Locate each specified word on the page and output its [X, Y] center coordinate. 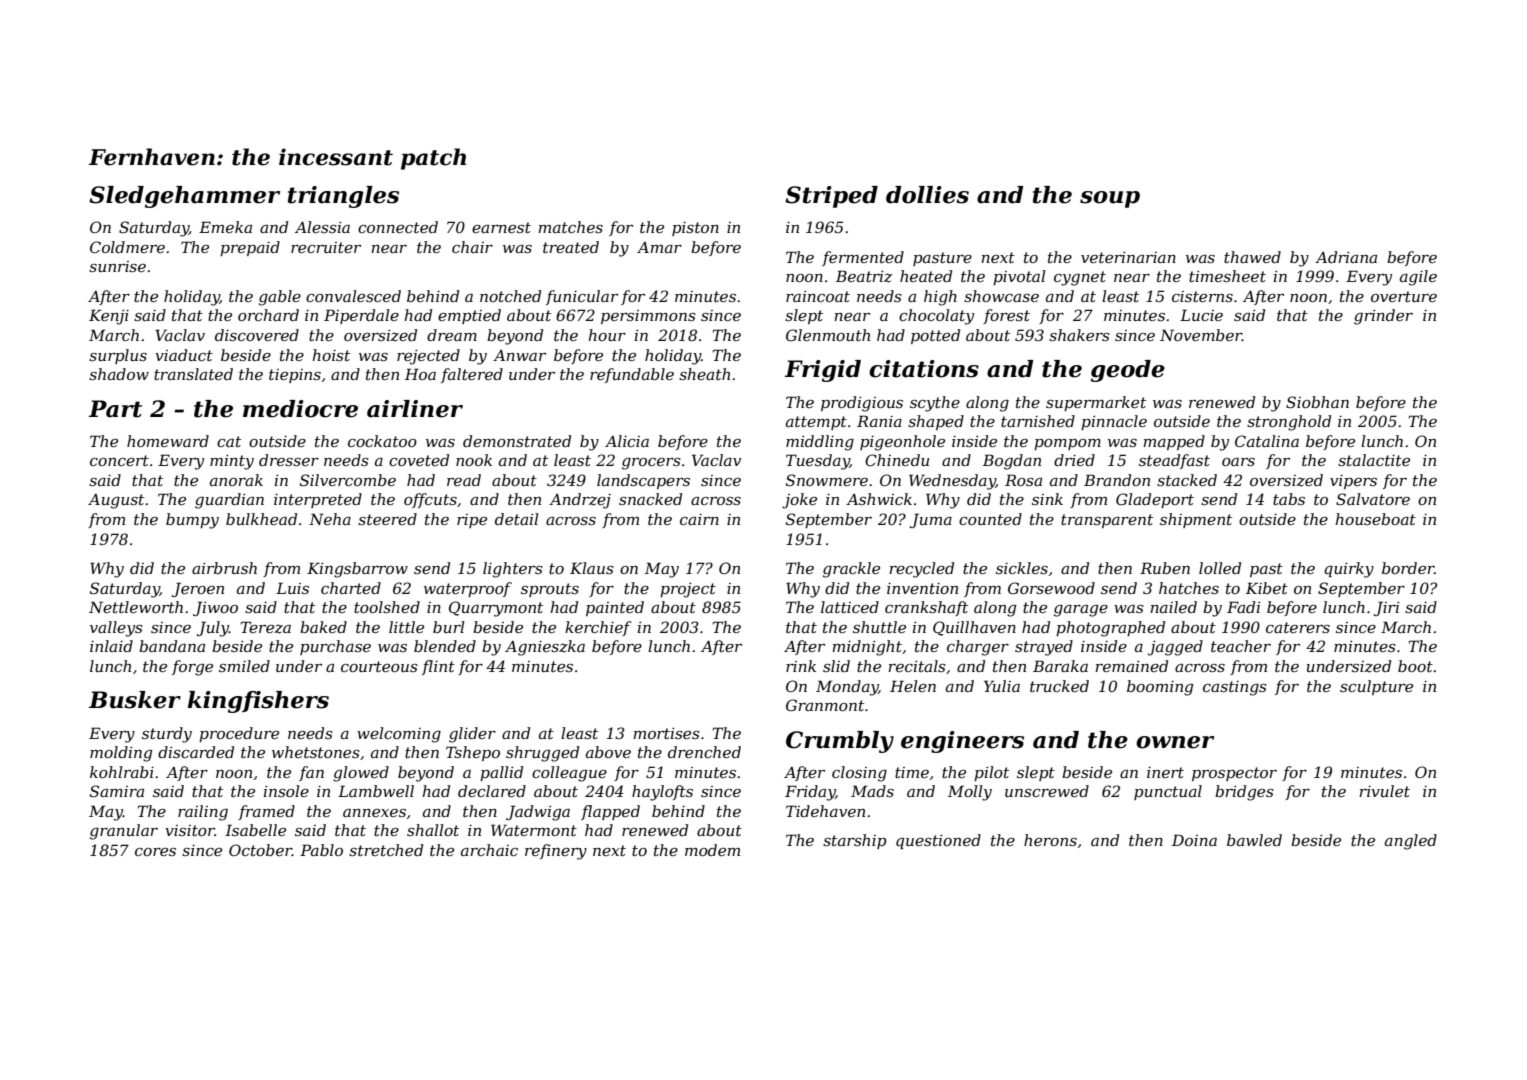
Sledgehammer [184, 197]
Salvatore [1373, 499]
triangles [343, 197]
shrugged [542, 754]
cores [155, 852]
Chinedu [897, 460]
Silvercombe [348, 480]
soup [1110, 199]
